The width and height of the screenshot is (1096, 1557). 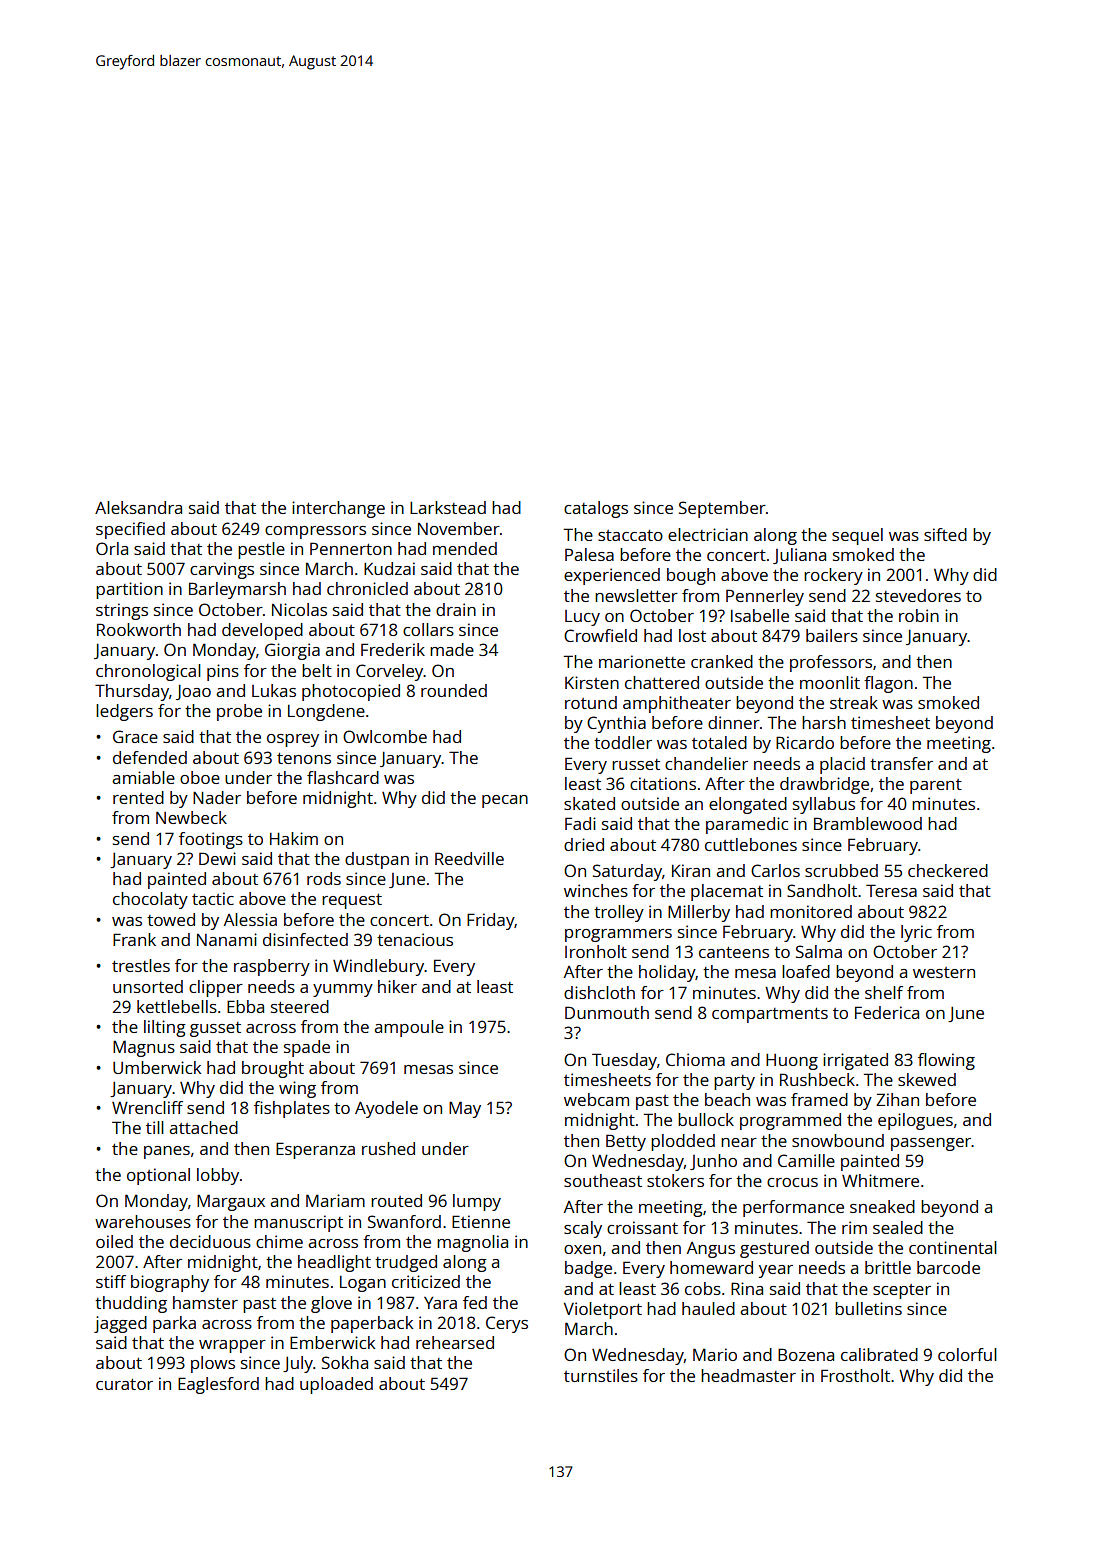 What do you see at coordinates (722, 661) in the screenshot?
I see `cranked` at bounding box center [722, 661].
